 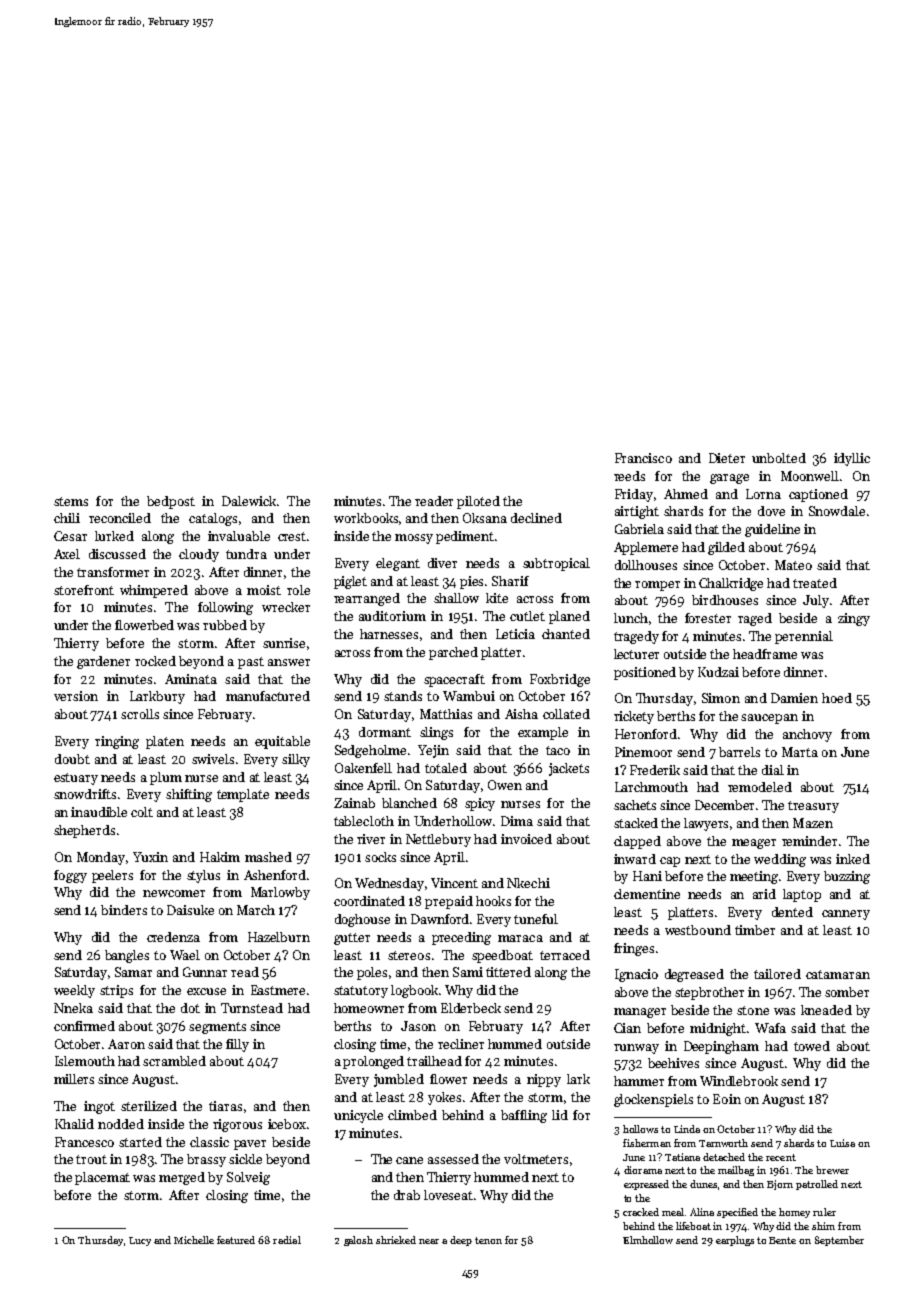 I want to click on stepbrother, so click(x=709, y=993).
